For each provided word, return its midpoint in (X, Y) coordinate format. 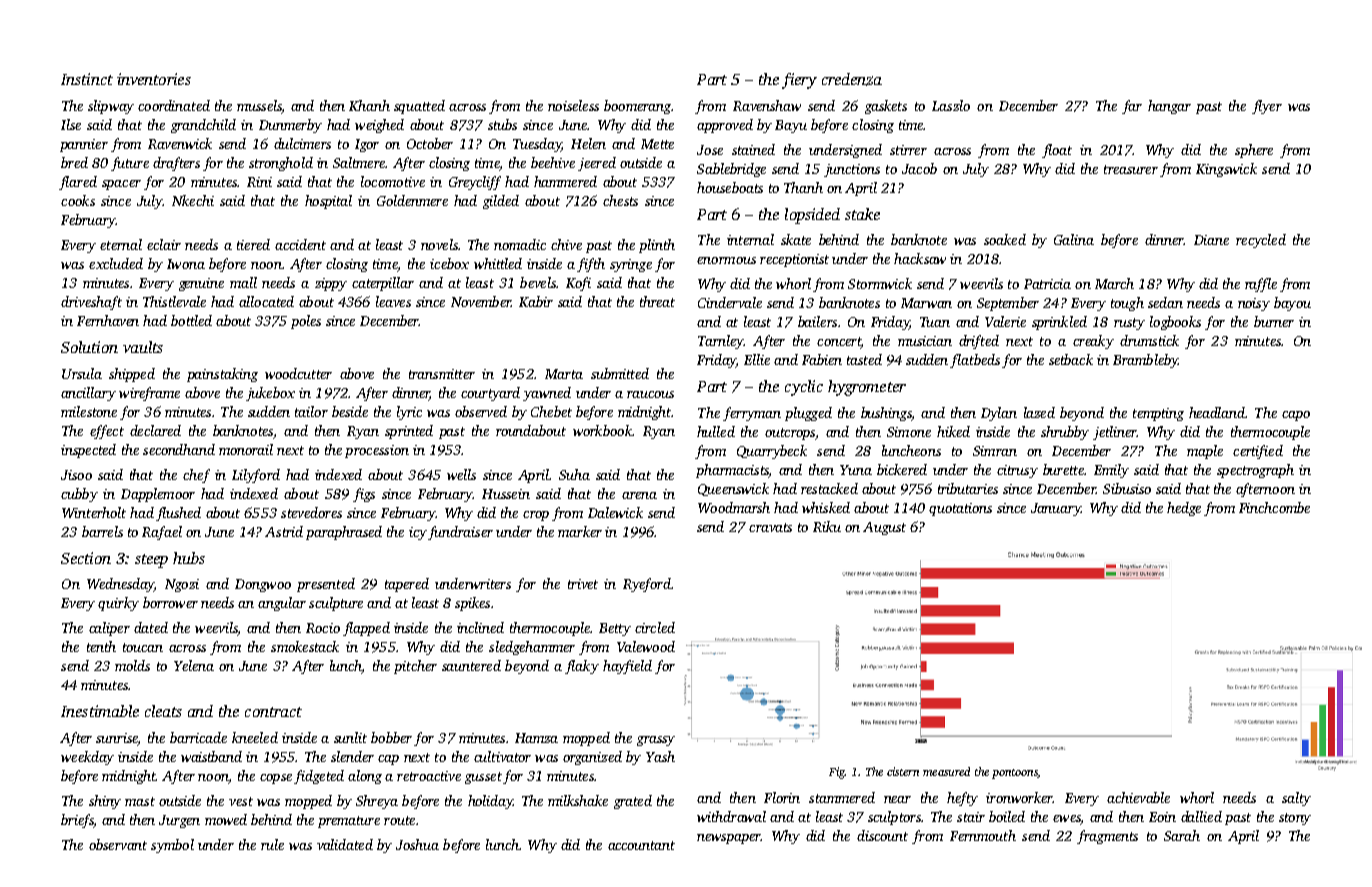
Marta (564, 374)
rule (272, 844)
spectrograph (1255, 471)
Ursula (82, 373)
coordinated (174, 105)
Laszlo (951, 105)
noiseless (573, 105)
